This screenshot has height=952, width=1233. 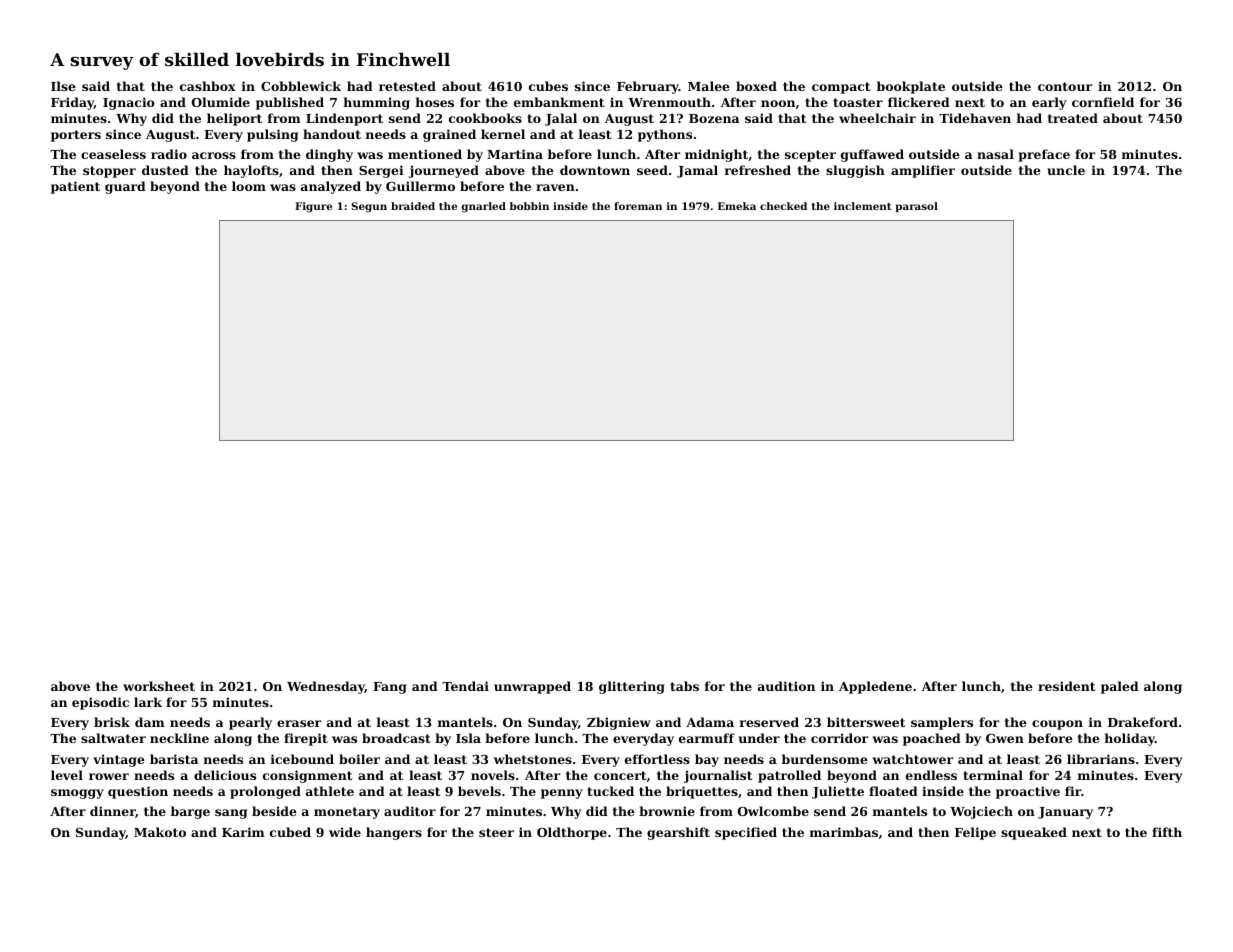 I want to click on parasol, so click(x=917, y=207).
